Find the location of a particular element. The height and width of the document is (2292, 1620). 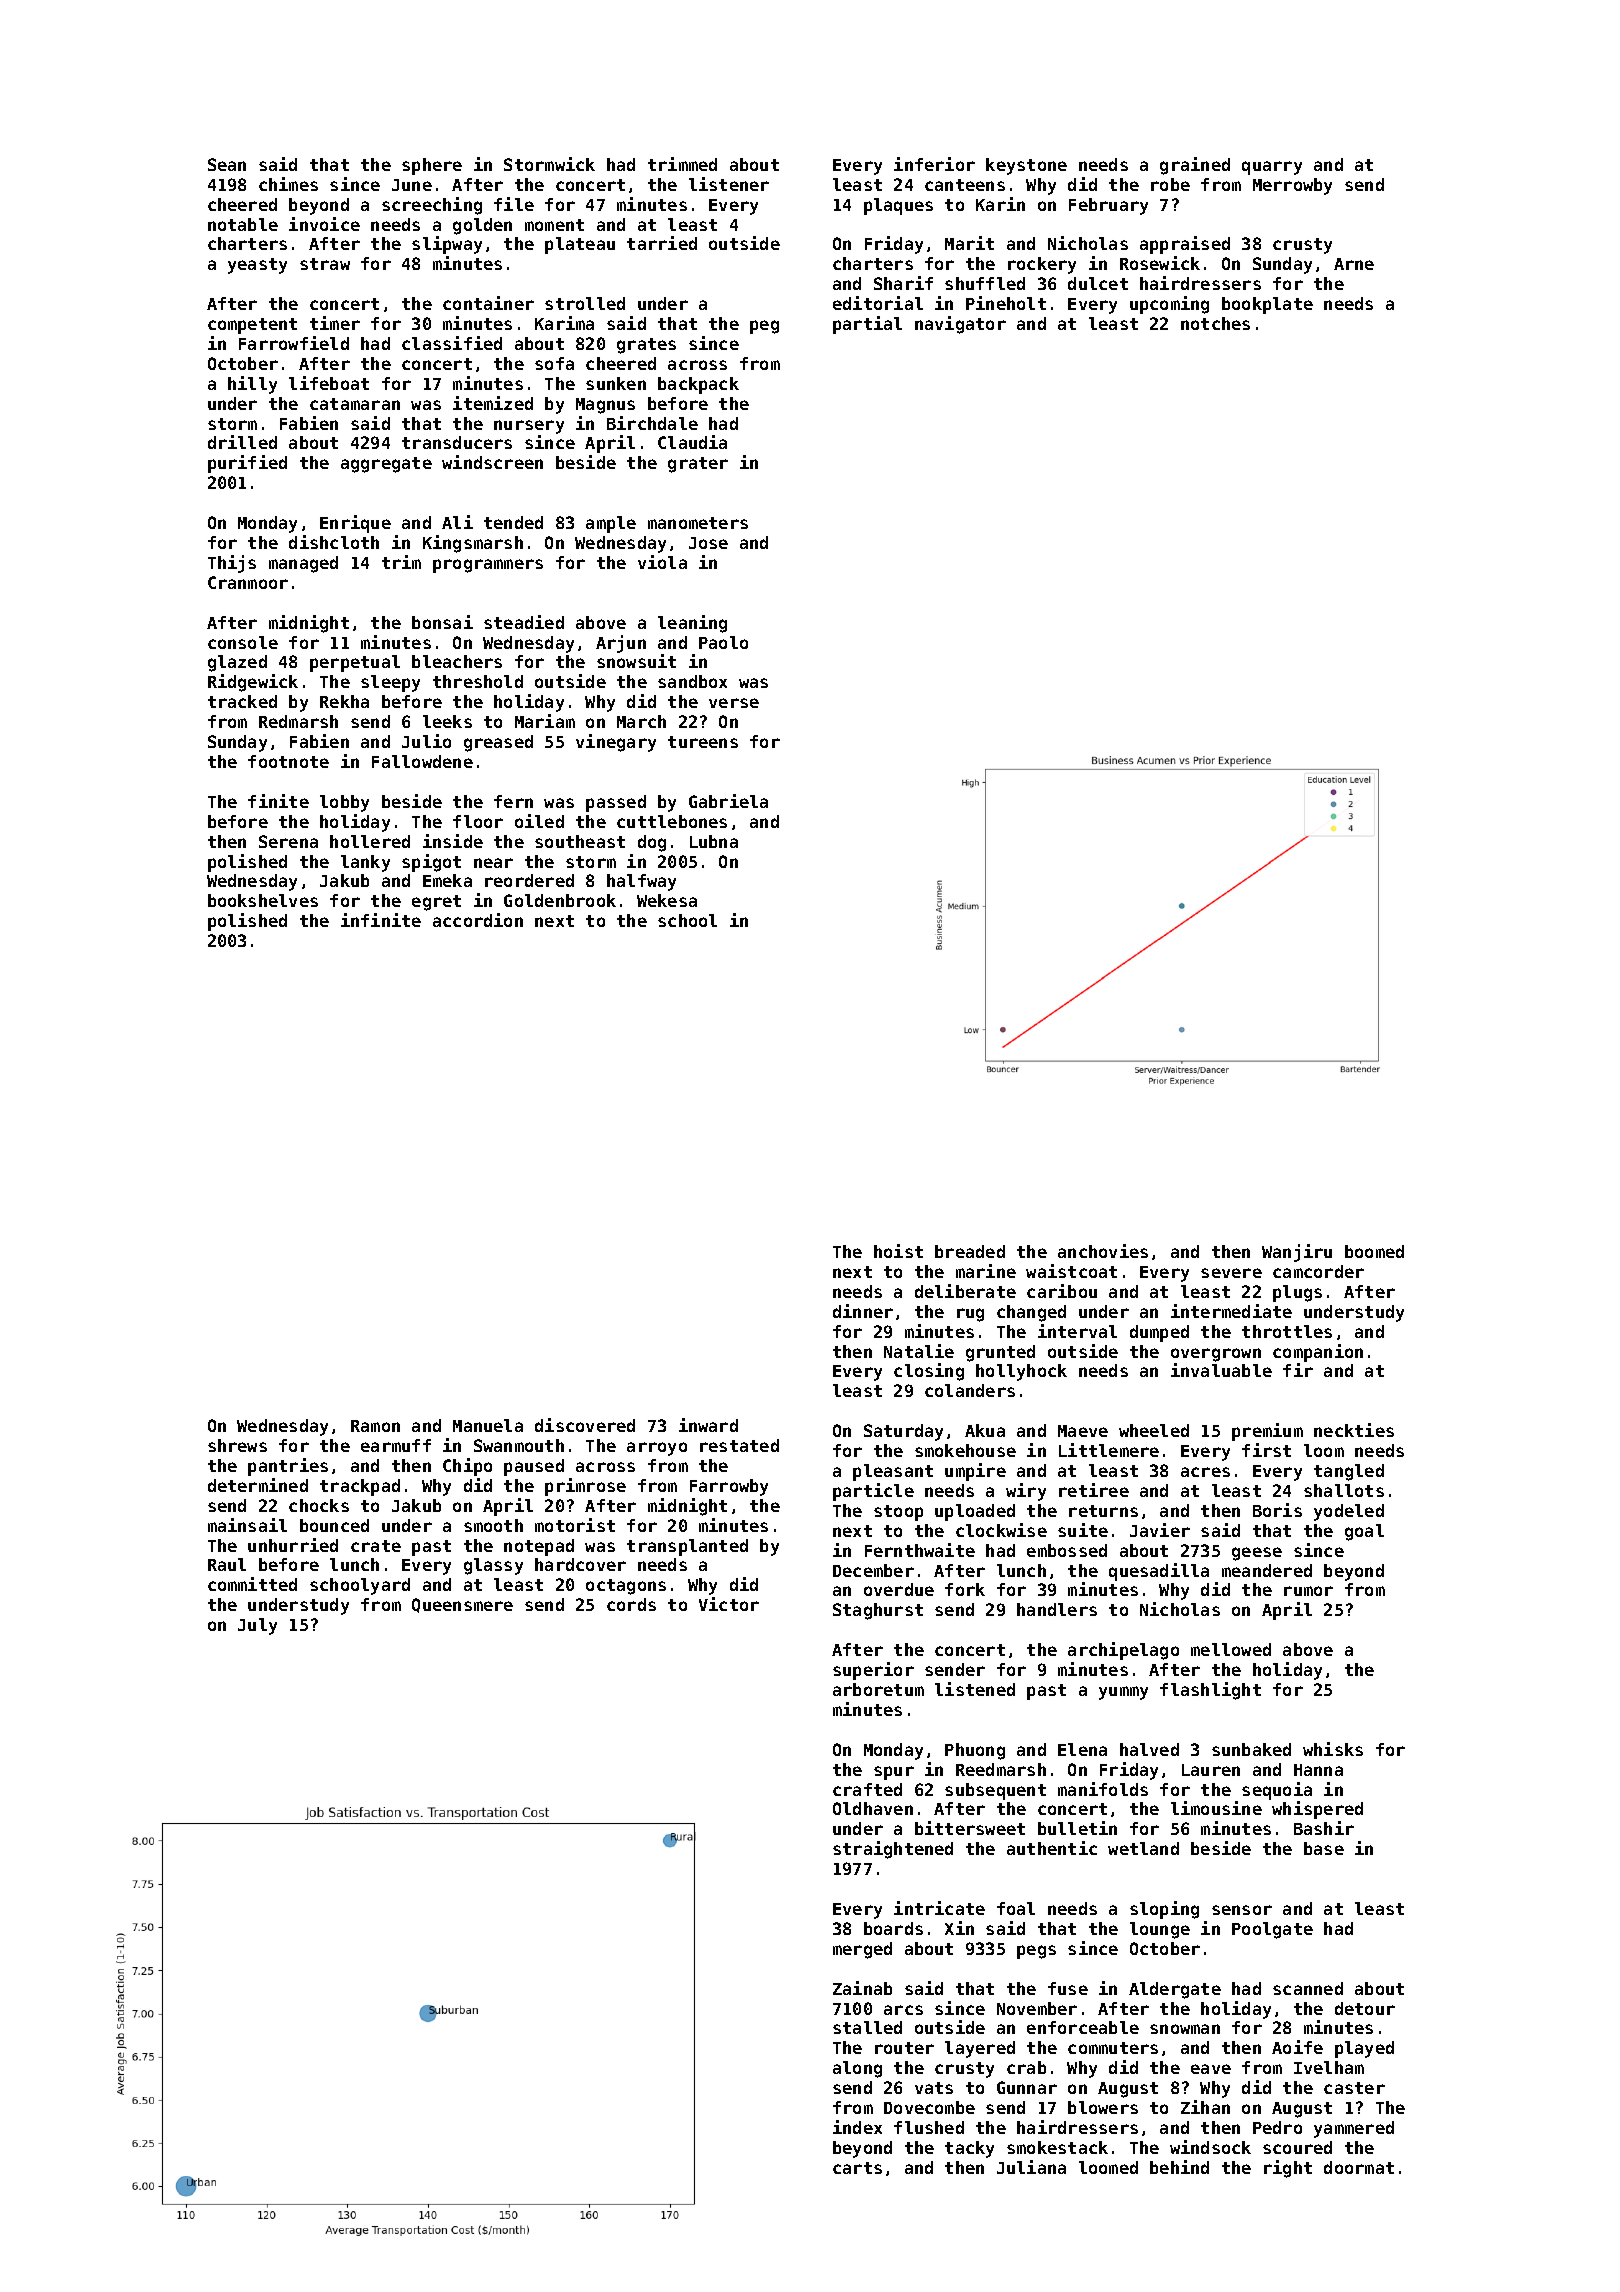

glazed is located at coordinates (237, 663).
